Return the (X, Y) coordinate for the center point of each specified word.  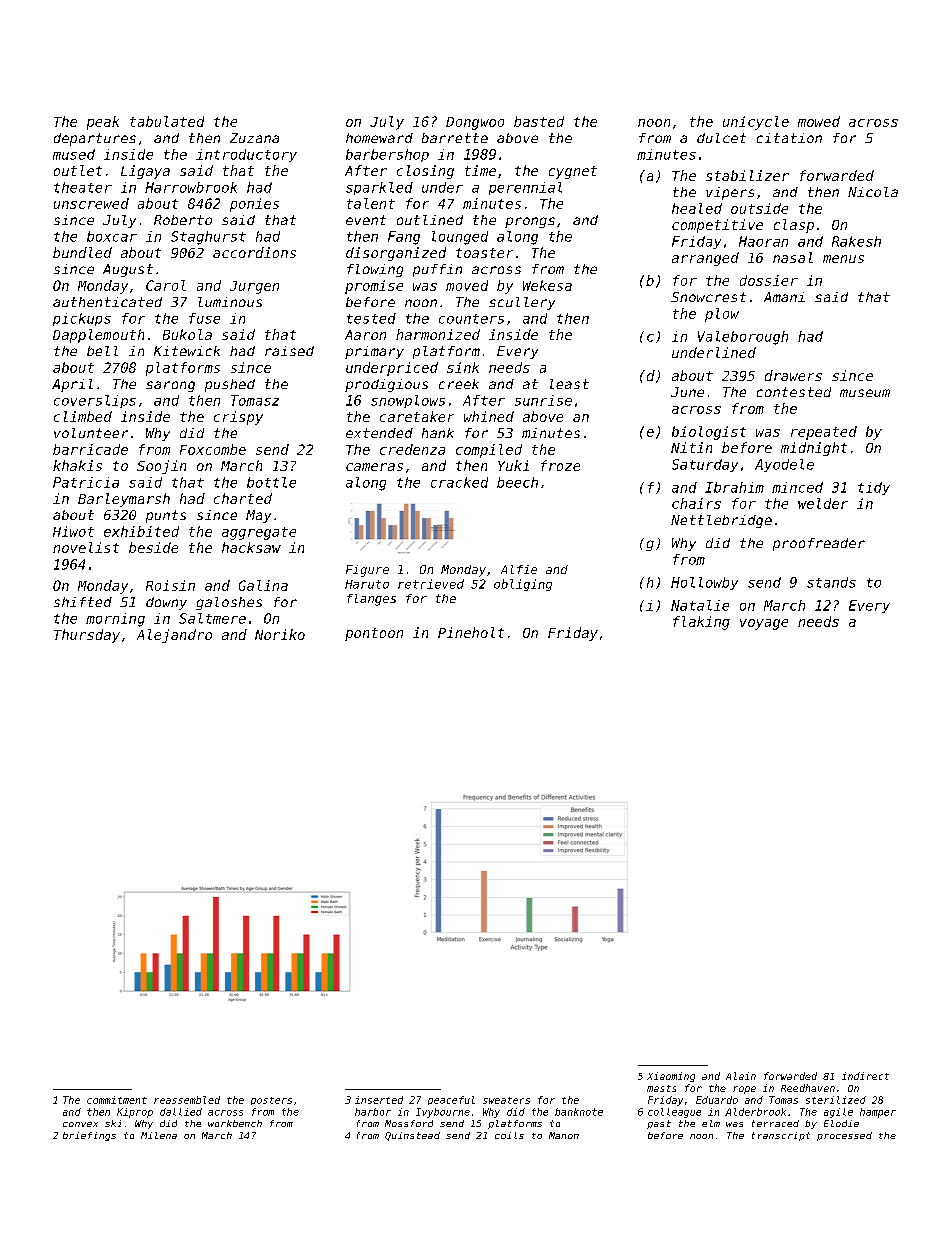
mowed (819, 121)
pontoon (374, 634)
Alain (741, 1076)
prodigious (386, 385)
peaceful (451, 1100)
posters (271, 1101)
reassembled (187, 1100)
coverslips (95, 401)
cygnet (573, 172)
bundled (82, 252)
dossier (769, 280)
